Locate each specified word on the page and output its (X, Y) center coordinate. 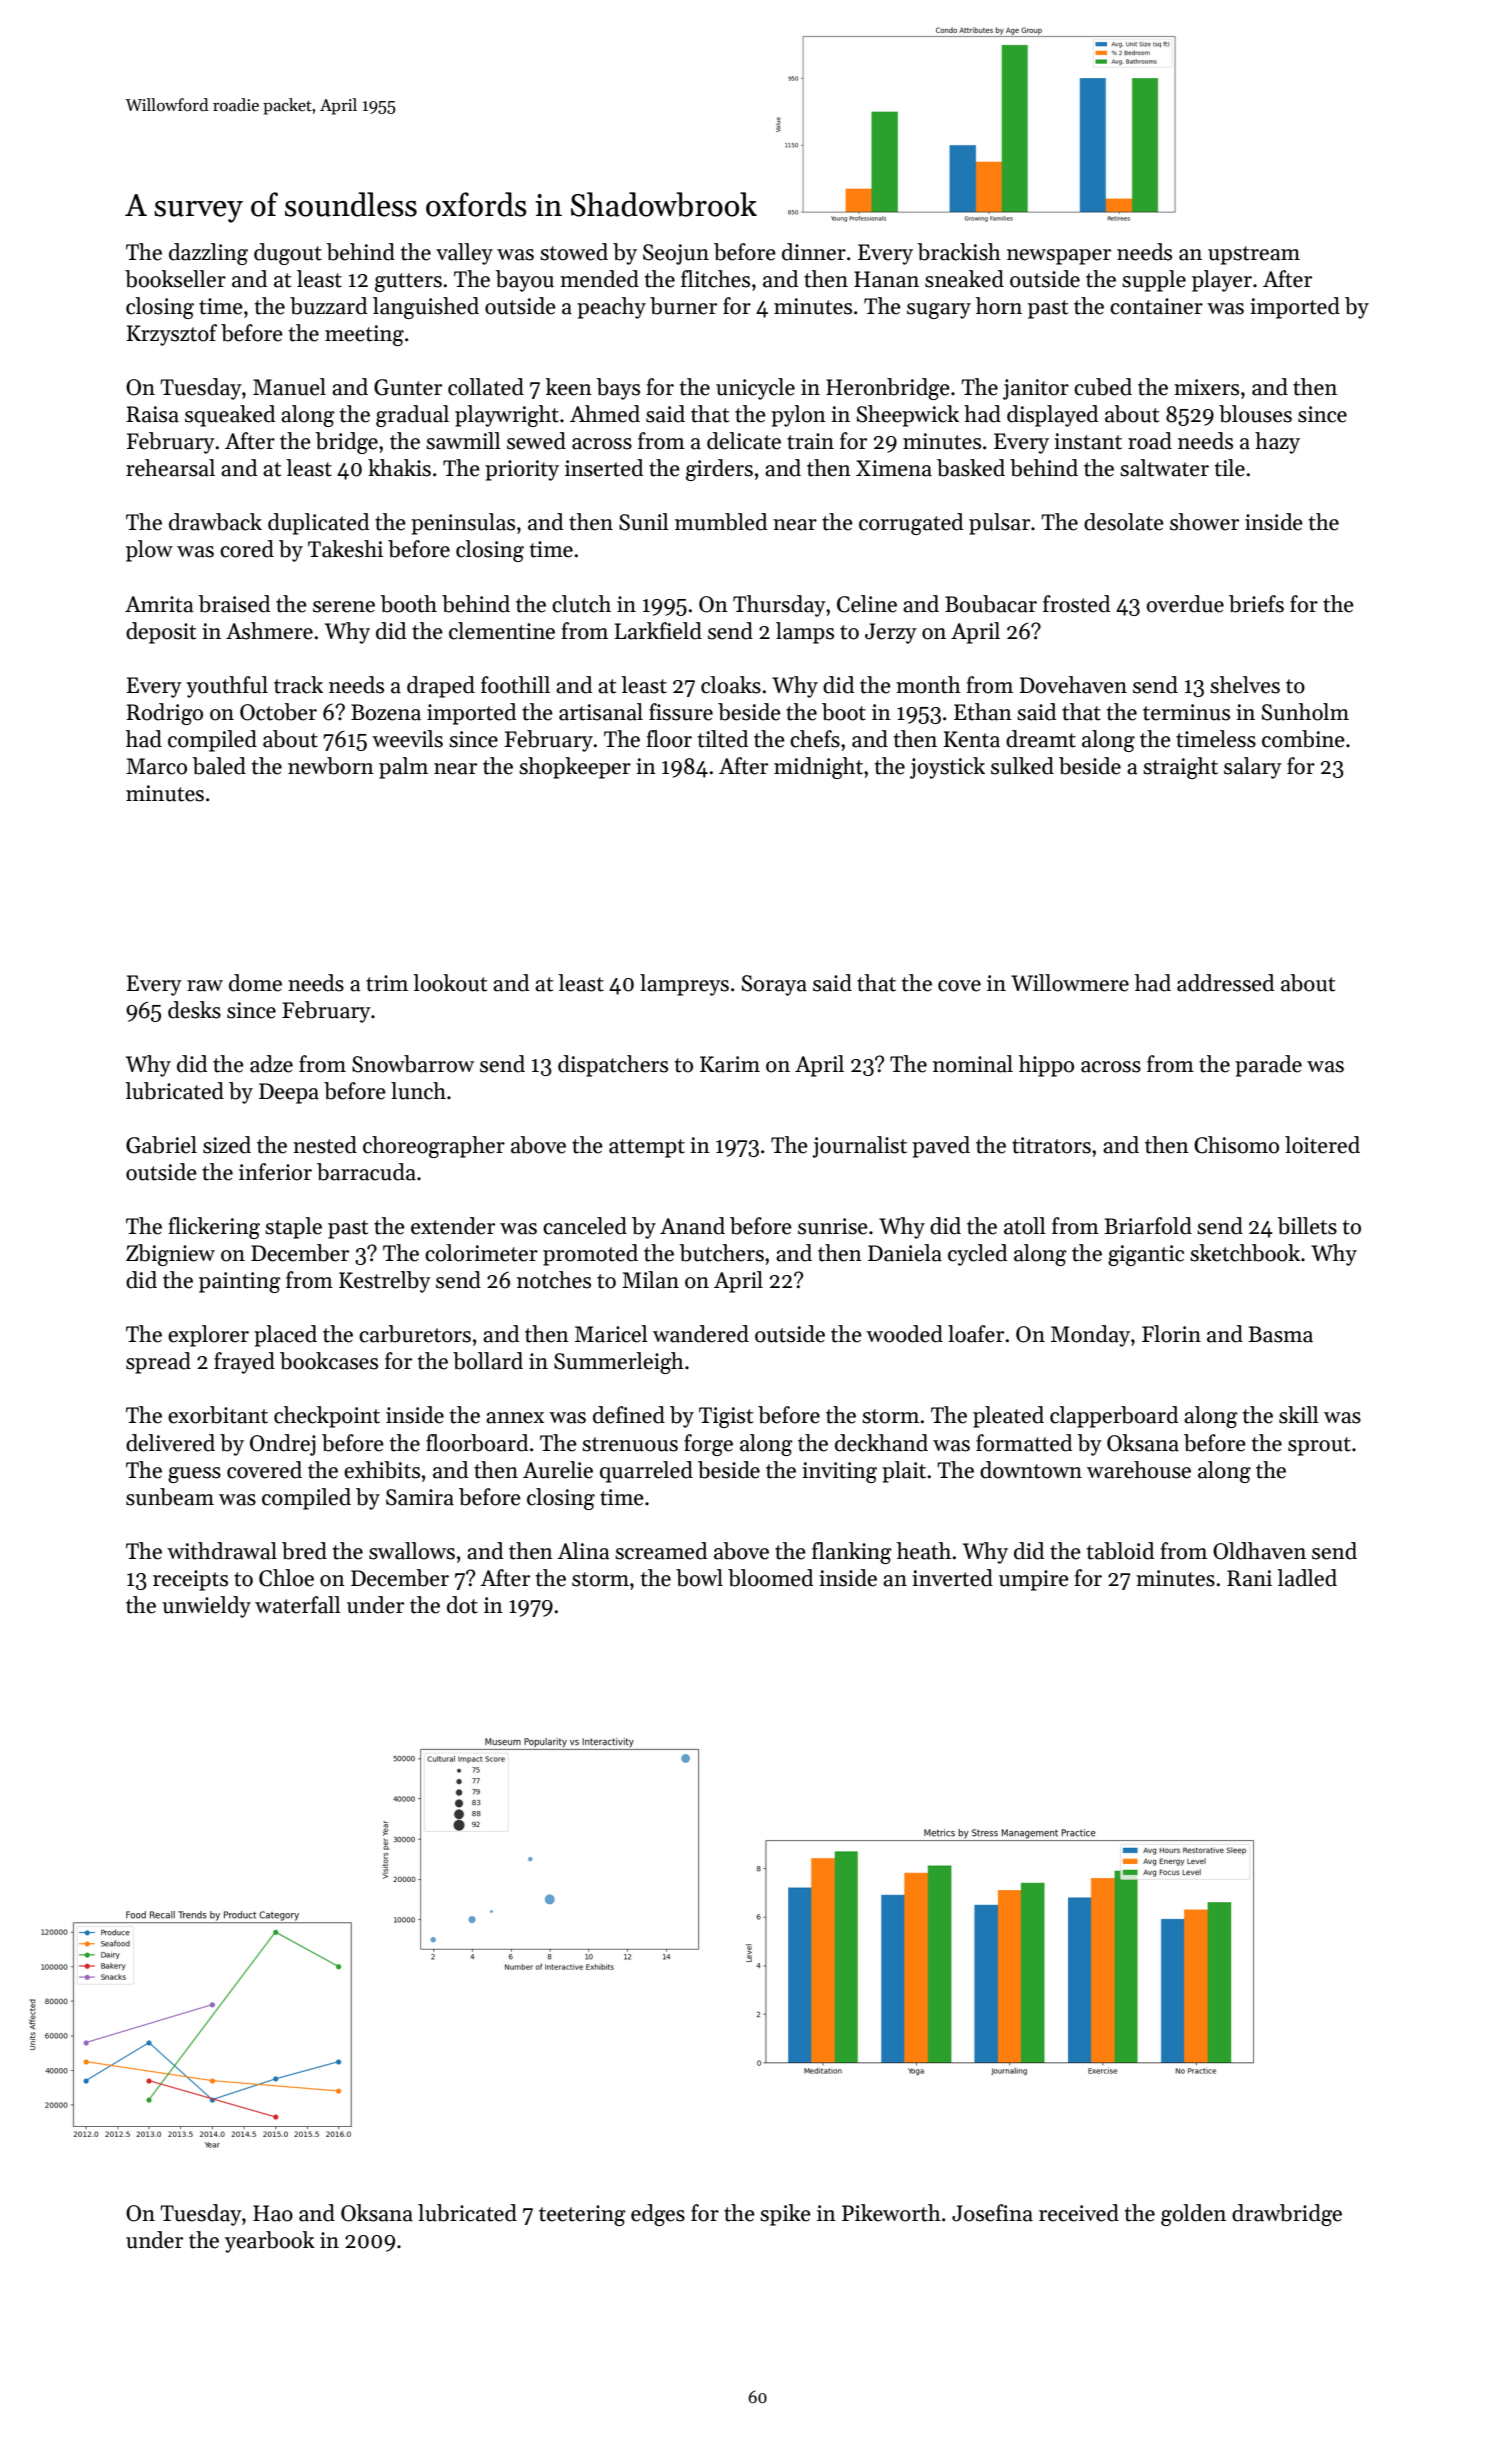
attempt (647, 1148)
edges (658, 2215)
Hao (273, 2213)
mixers (1206, 387)
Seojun (676, 254)
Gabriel (161, 1145)
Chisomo (1236, 1145)
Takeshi (345, 549)
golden (1193, 2215)
